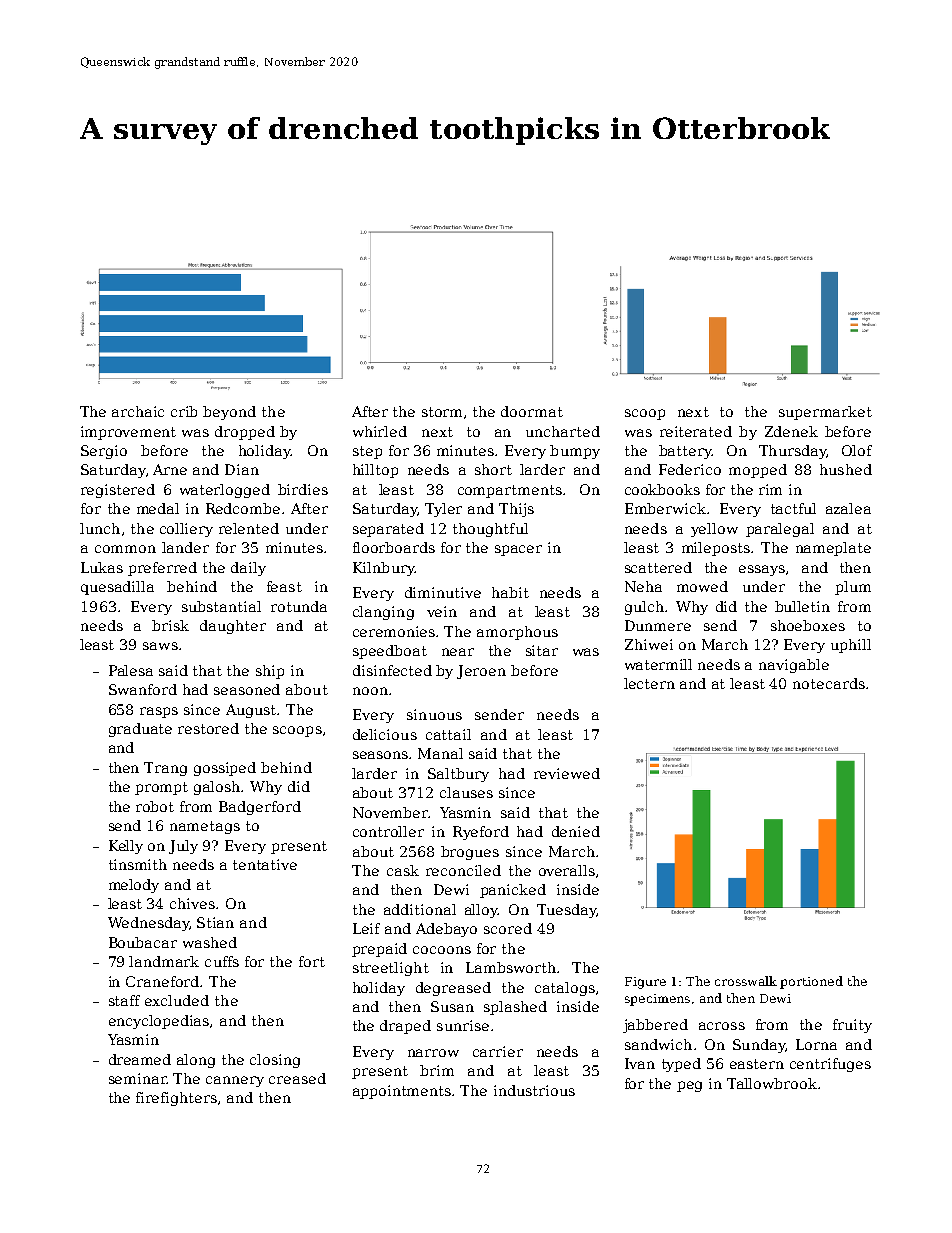  Describe the element at coordinates (247, 689) in the document. I see `seasoned` at that location.
